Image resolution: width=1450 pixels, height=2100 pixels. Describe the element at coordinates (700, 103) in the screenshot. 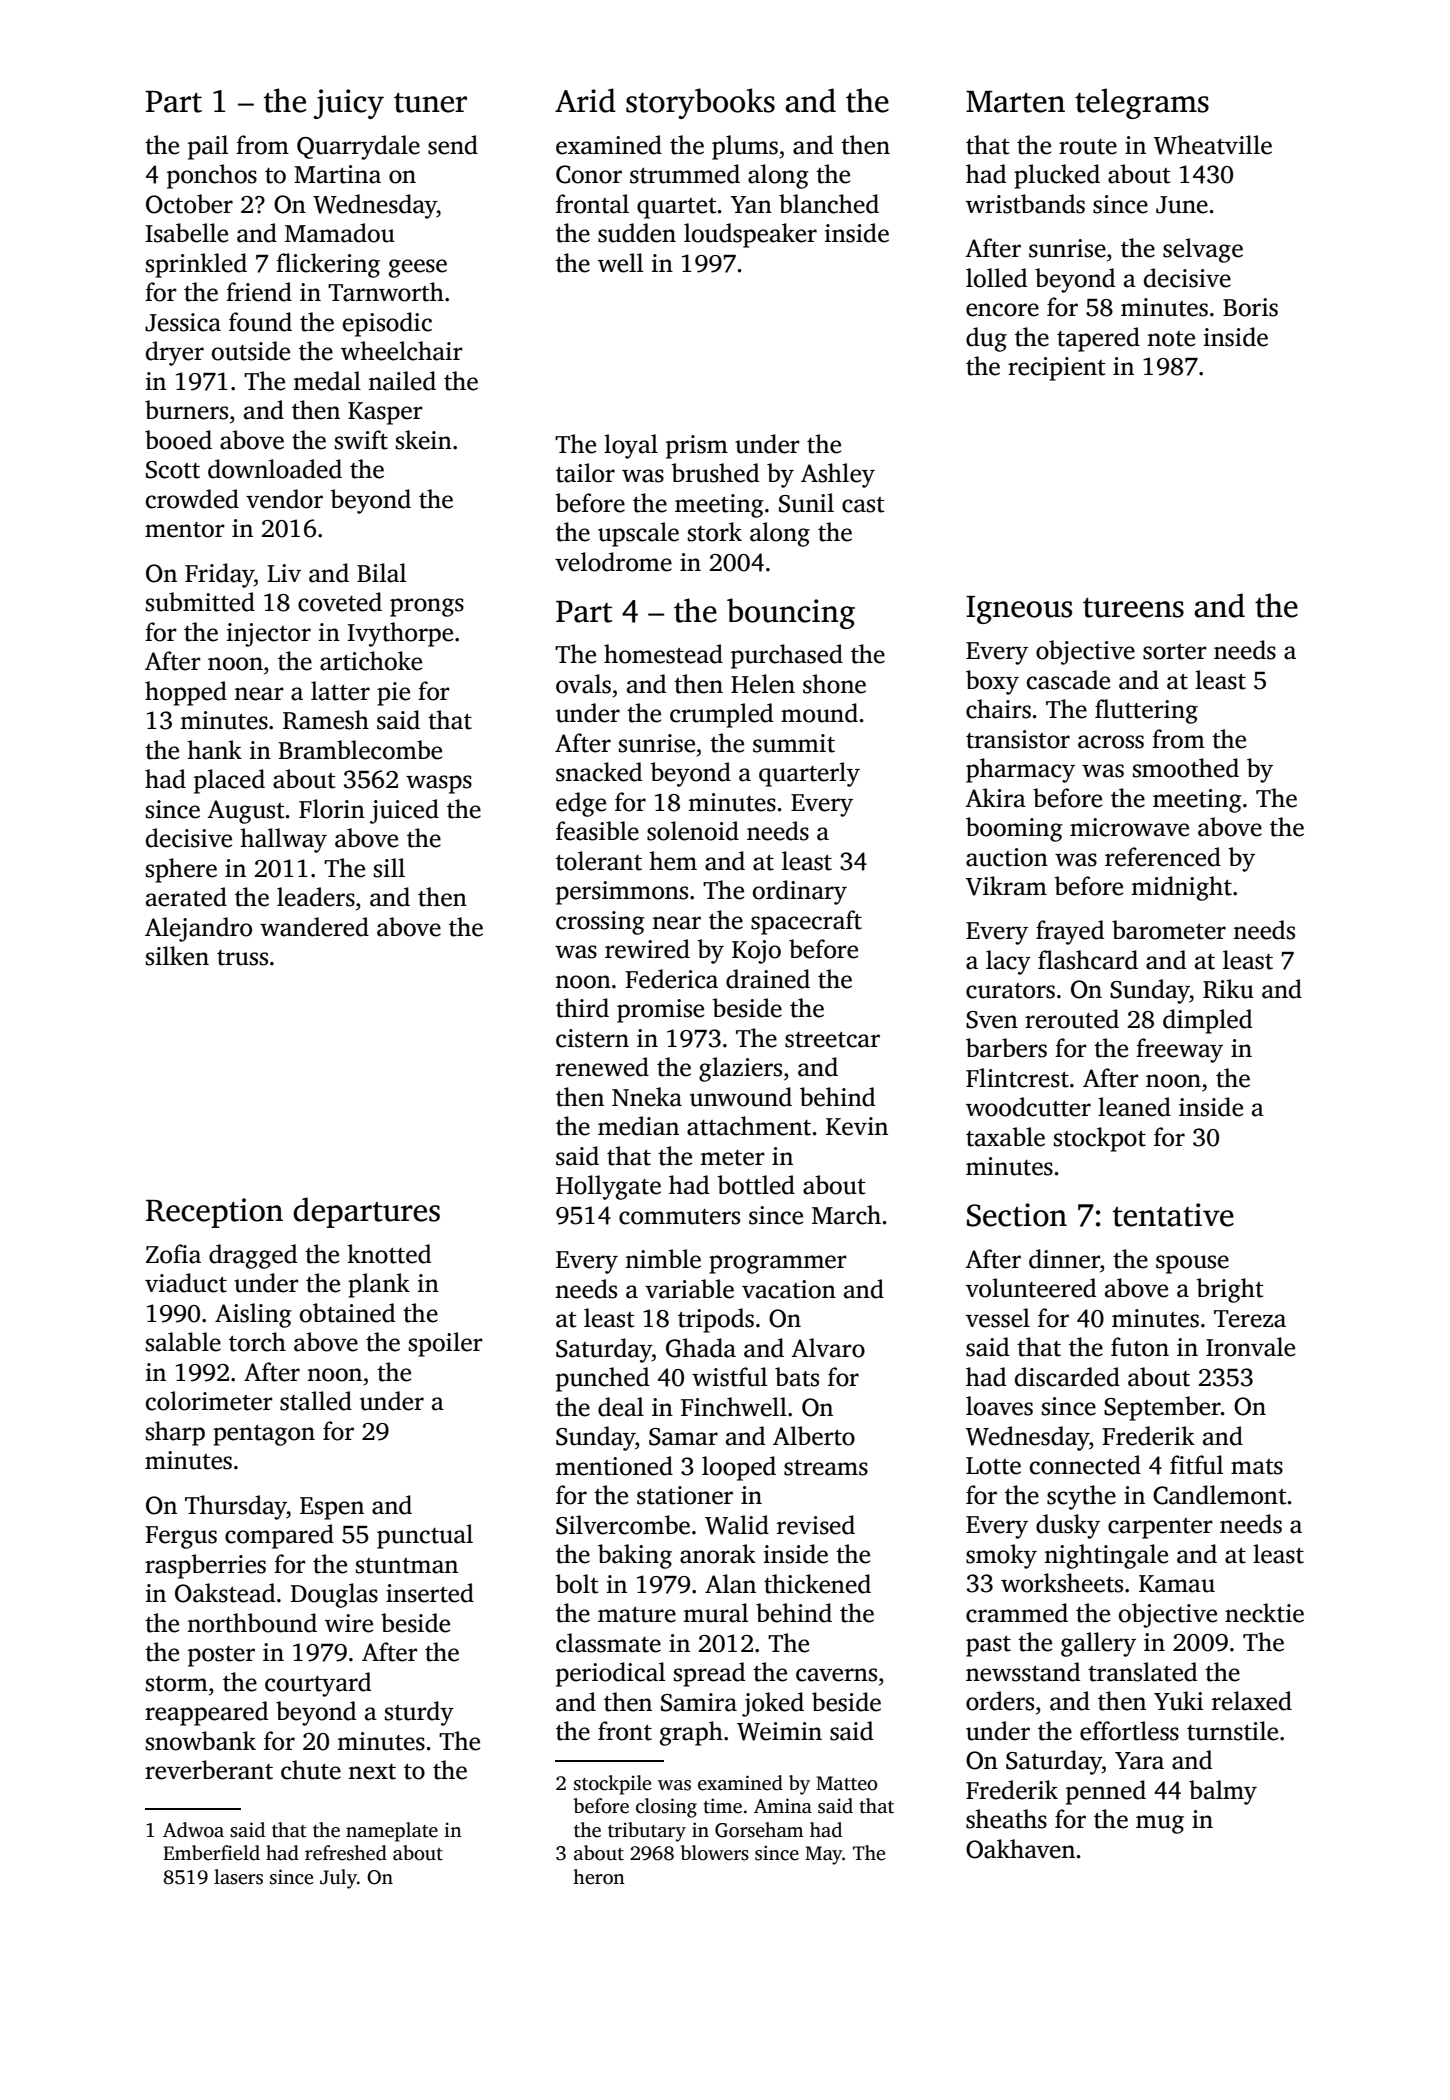

I see `storybooks` at that location.
